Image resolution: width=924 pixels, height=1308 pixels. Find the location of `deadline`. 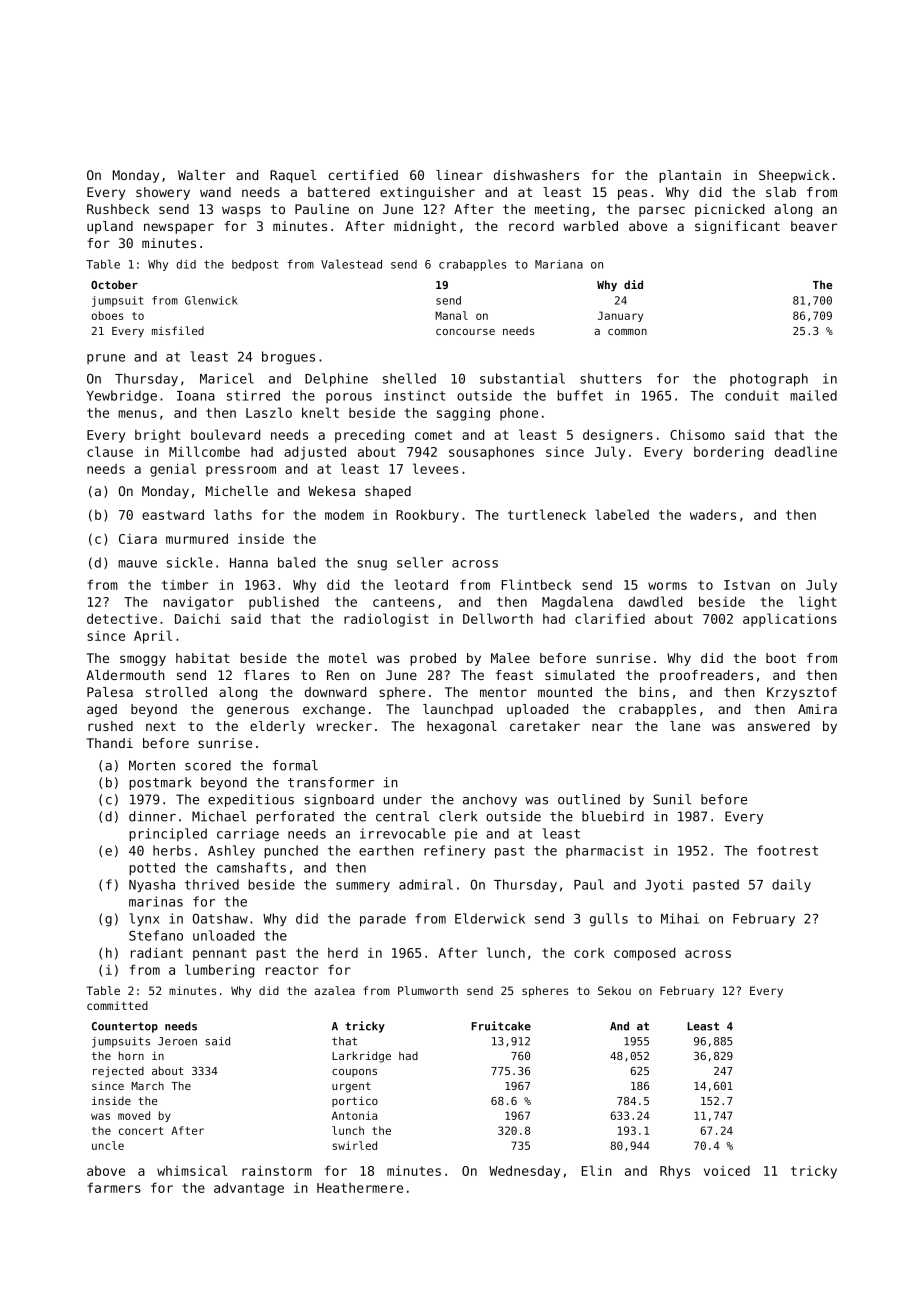

deadline is located at coordinates (806, 451).
